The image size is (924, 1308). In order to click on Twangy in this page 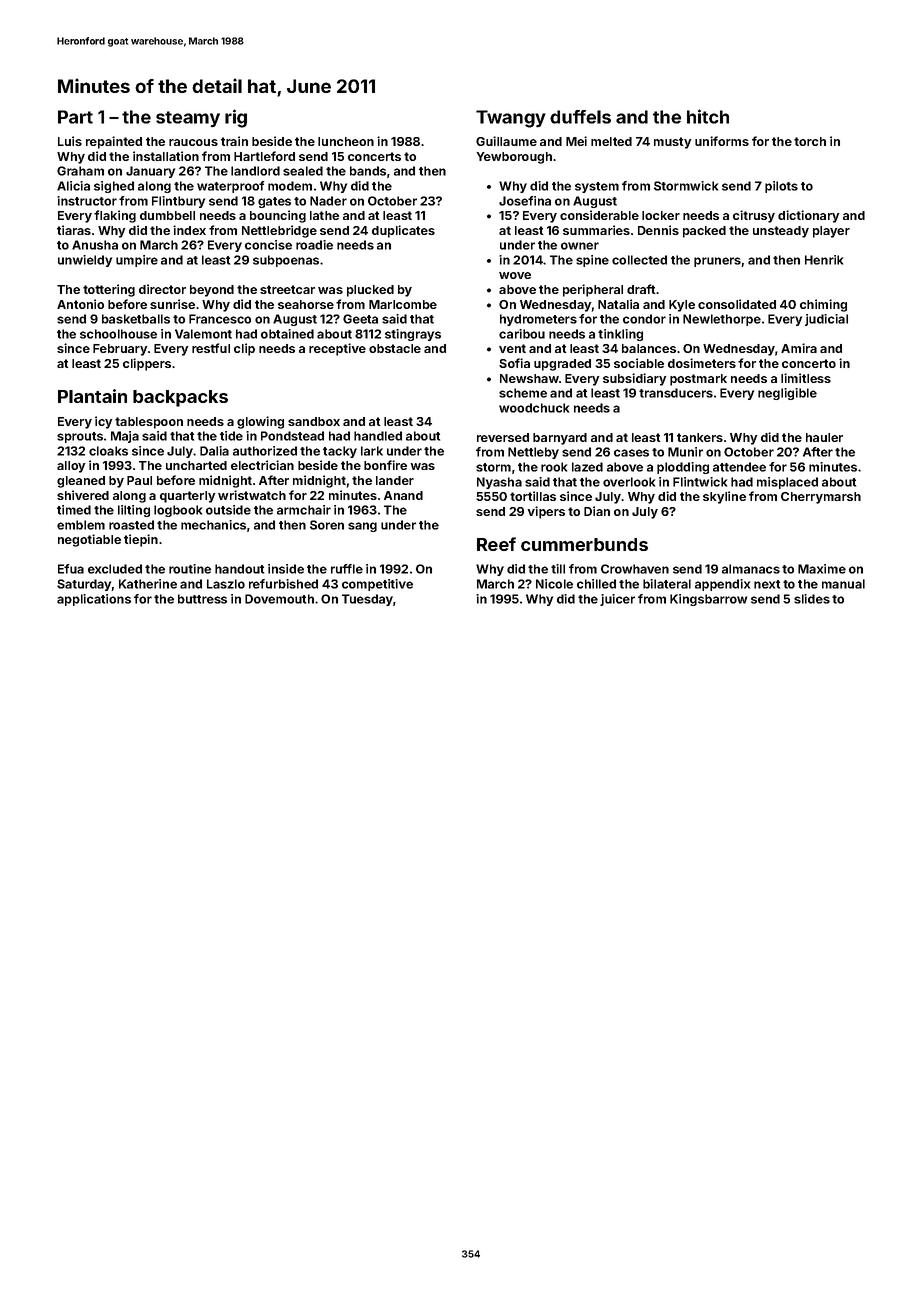, I will do `click(511, 119)`.
